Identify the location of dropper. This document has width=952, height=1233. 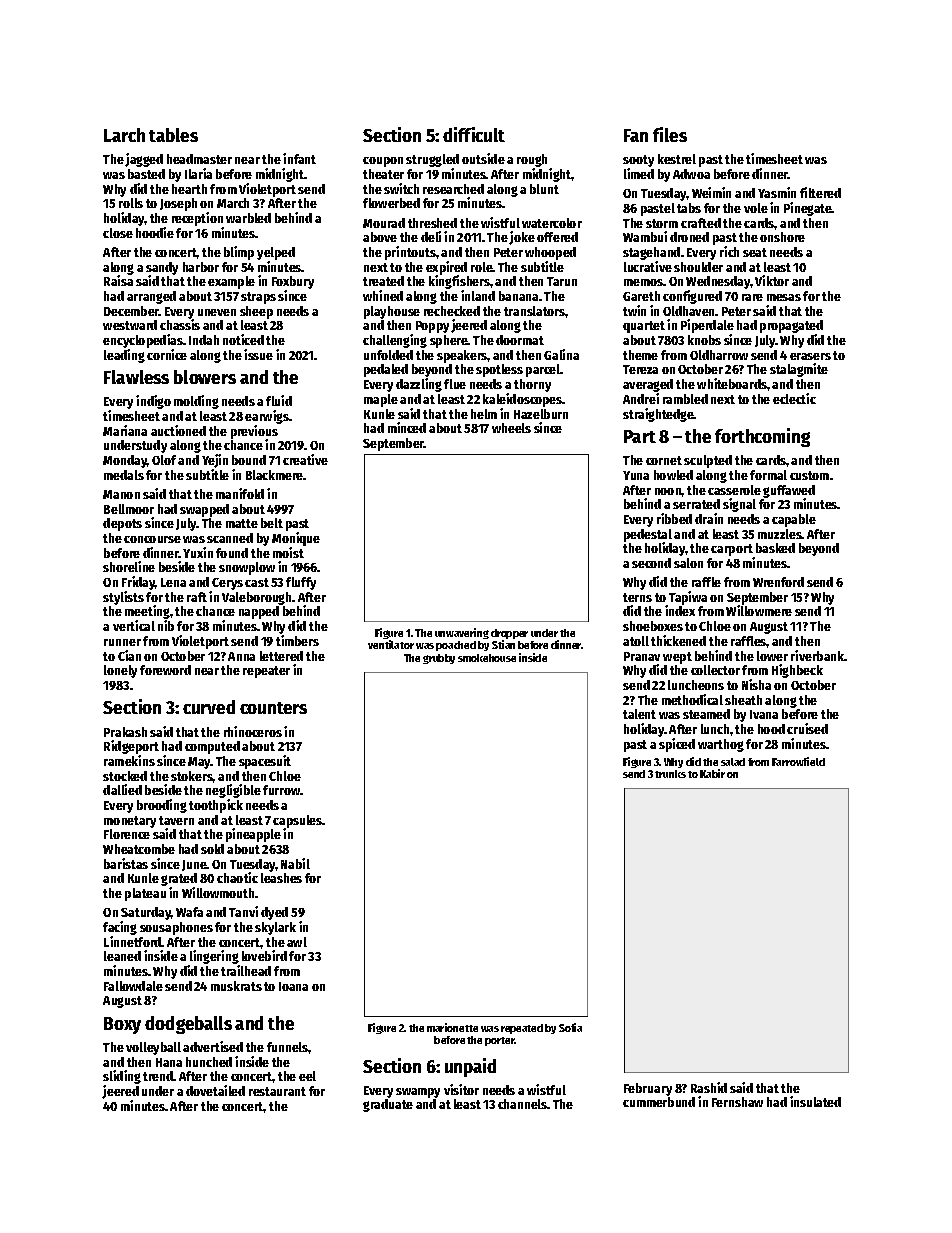
(509, 634).
